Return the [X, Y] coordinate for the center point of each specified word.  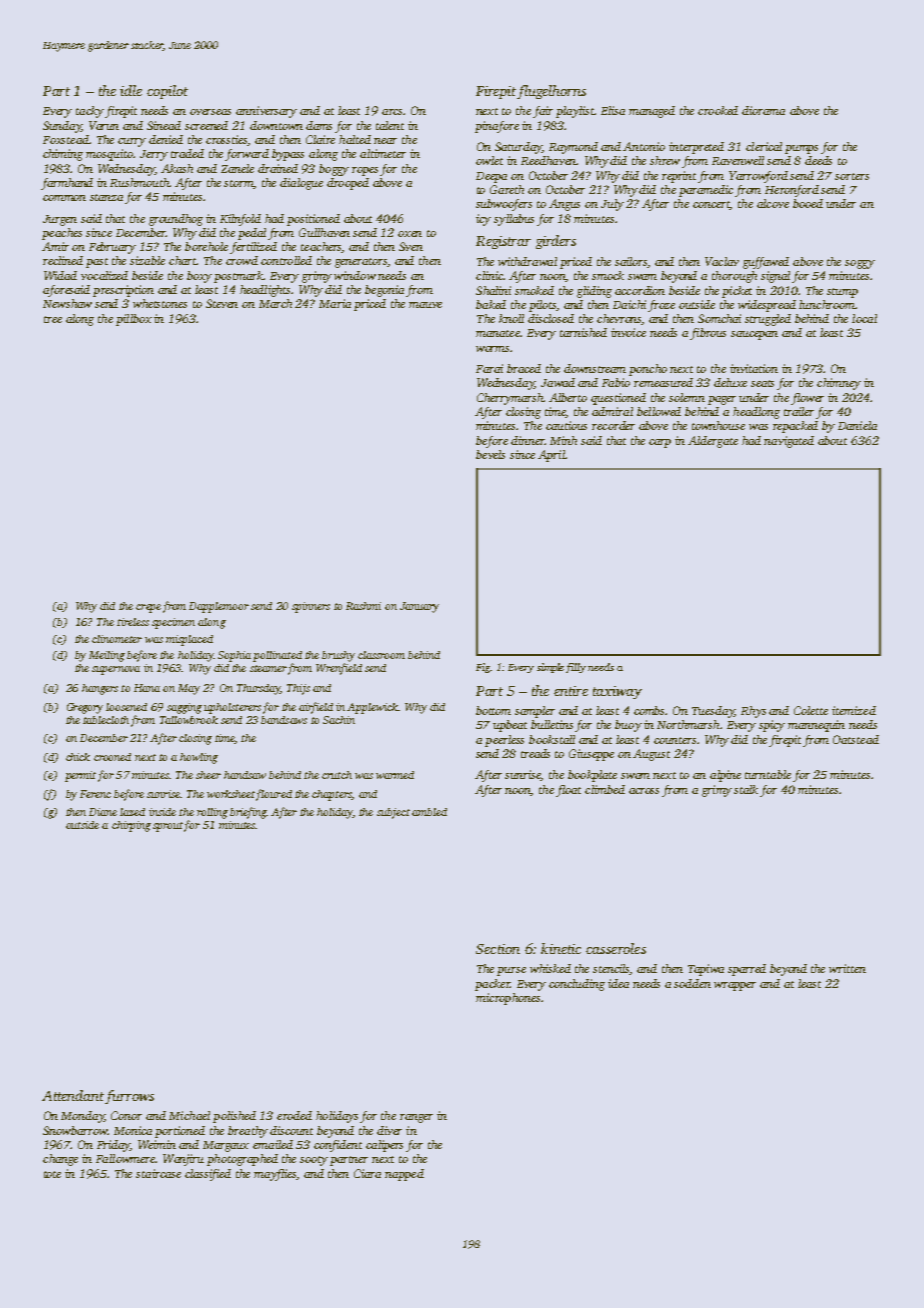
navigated [789, 442]
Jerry [154, 155]
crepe [148, 608]
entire [571, 691]
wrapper [735, 986]
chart [182, 260]
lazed [132, 812]
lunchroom [827, 304]
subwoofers [504, 205]
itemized [854, 710]
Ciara [367, 1173]
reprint [679, 177]
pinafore [497, 127]
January [419, 607]
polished [234, 1117]
